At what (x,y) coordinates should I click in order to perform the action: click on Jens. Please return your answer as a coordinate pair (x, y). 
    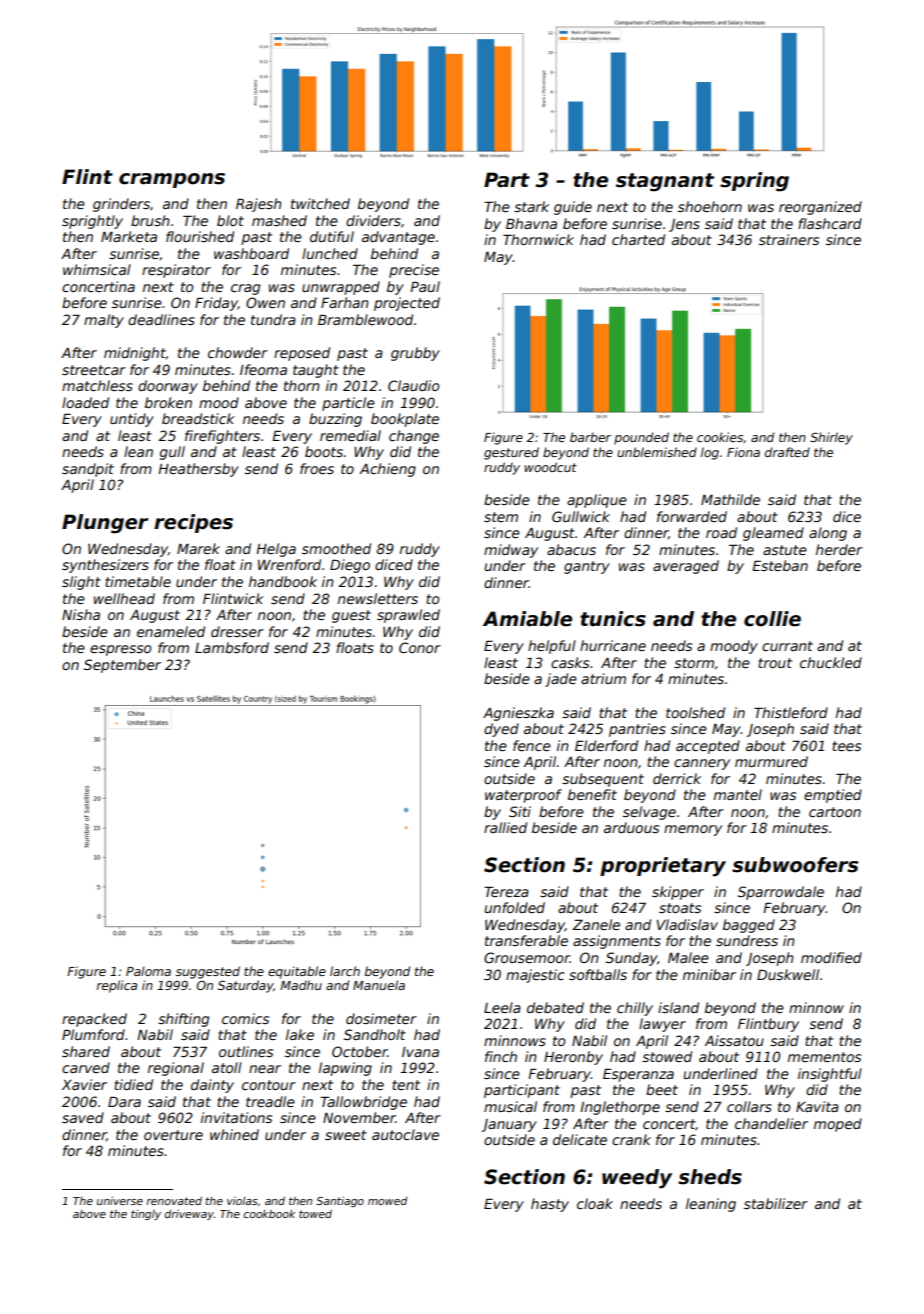
    Looking at the image, I should click on (684, 225).
